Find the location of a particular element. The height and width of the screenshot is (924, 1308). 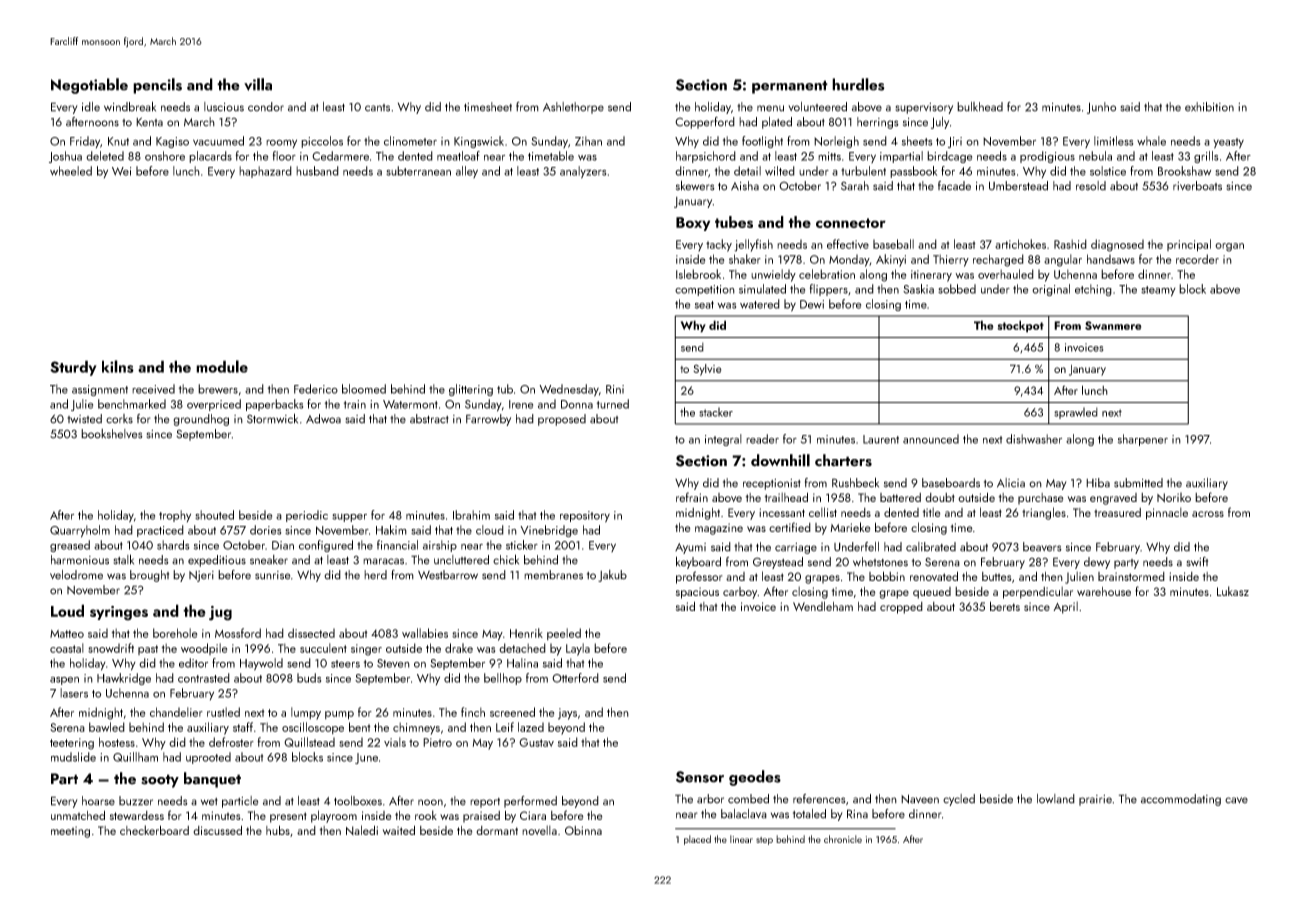

meeting is located at coordinates (70, 832).
